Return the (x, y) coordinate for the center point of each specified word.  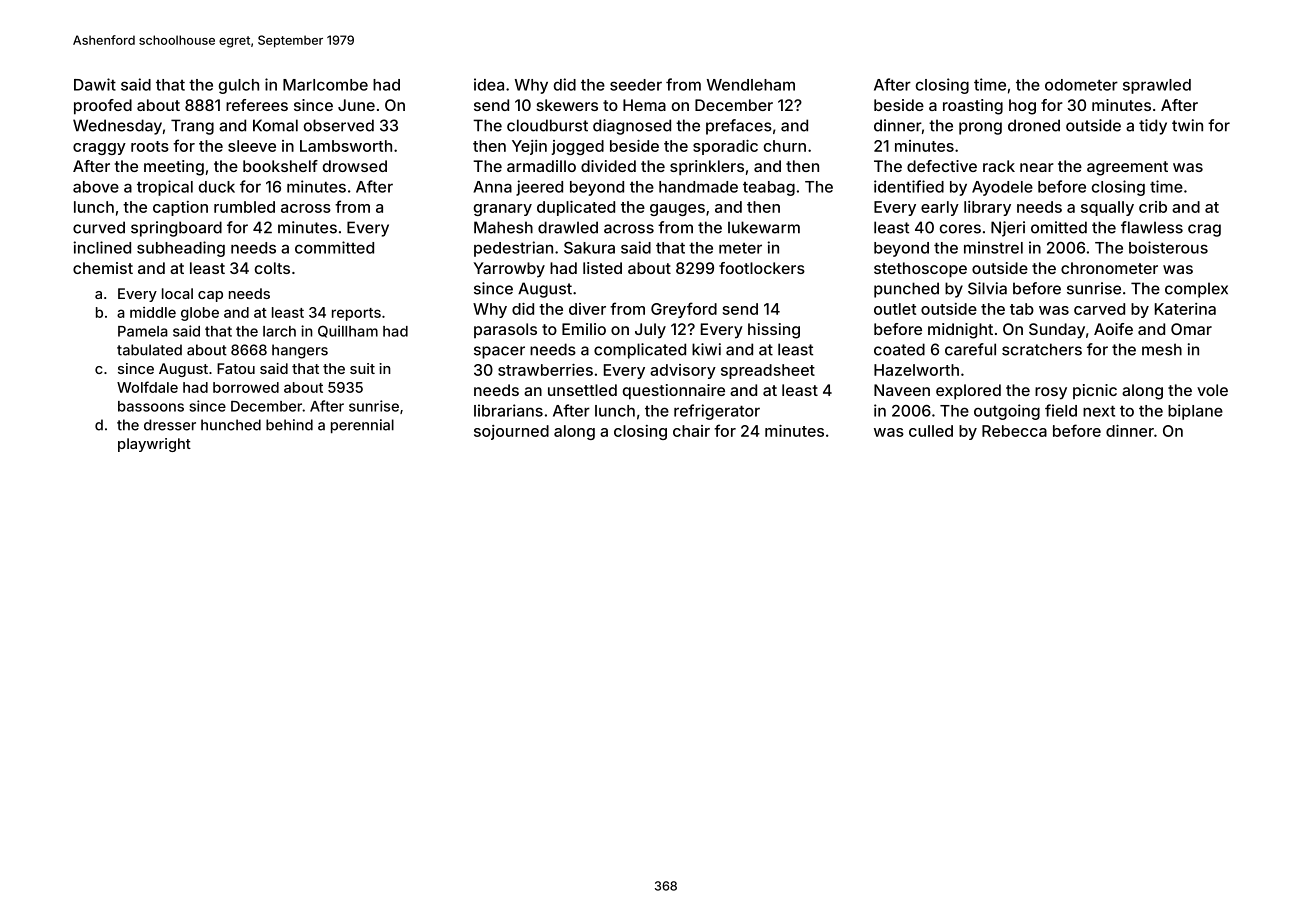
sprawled (1157, 86)
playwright (154, 445)
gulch (239, 86)
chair (691, 431)
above (96, 187)
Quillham (348, 331)
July (650, 331)
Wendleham (751, 85)
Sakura (589, 248)
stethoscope (920, 270)
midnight (960, 331)
